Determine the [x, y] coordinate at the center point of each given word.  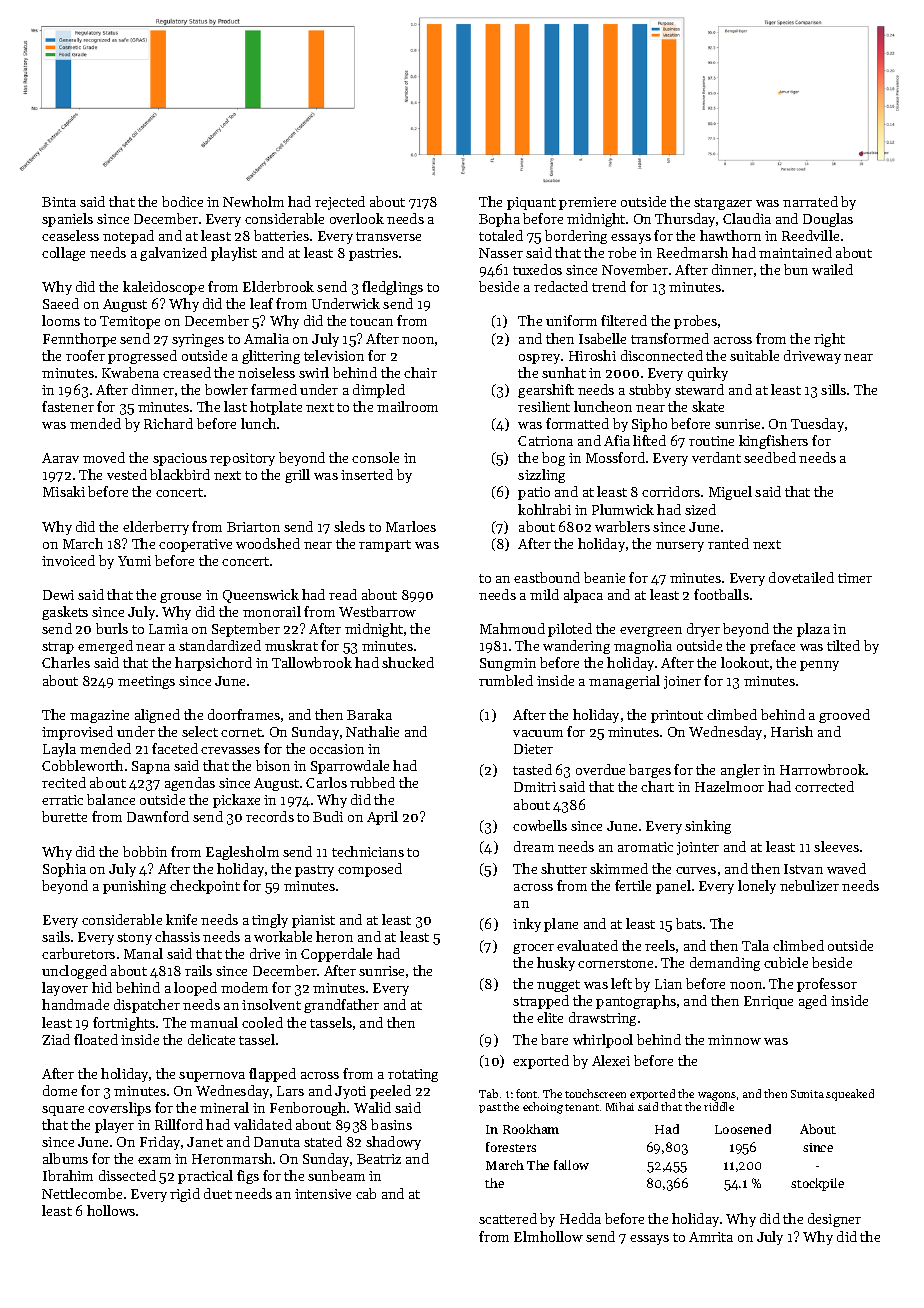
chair [420, 372]
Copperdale [336, 955]
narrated [810, 201]
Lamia [168, 629]
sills [833, 389]
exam [154, 1160]
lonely [757, 887]
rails [198, 970]
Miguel [730, 493]
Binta [59, 202]
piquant [531, 203]
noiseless [266, 372]
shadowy [393, 1143]
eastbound [547, 577]
